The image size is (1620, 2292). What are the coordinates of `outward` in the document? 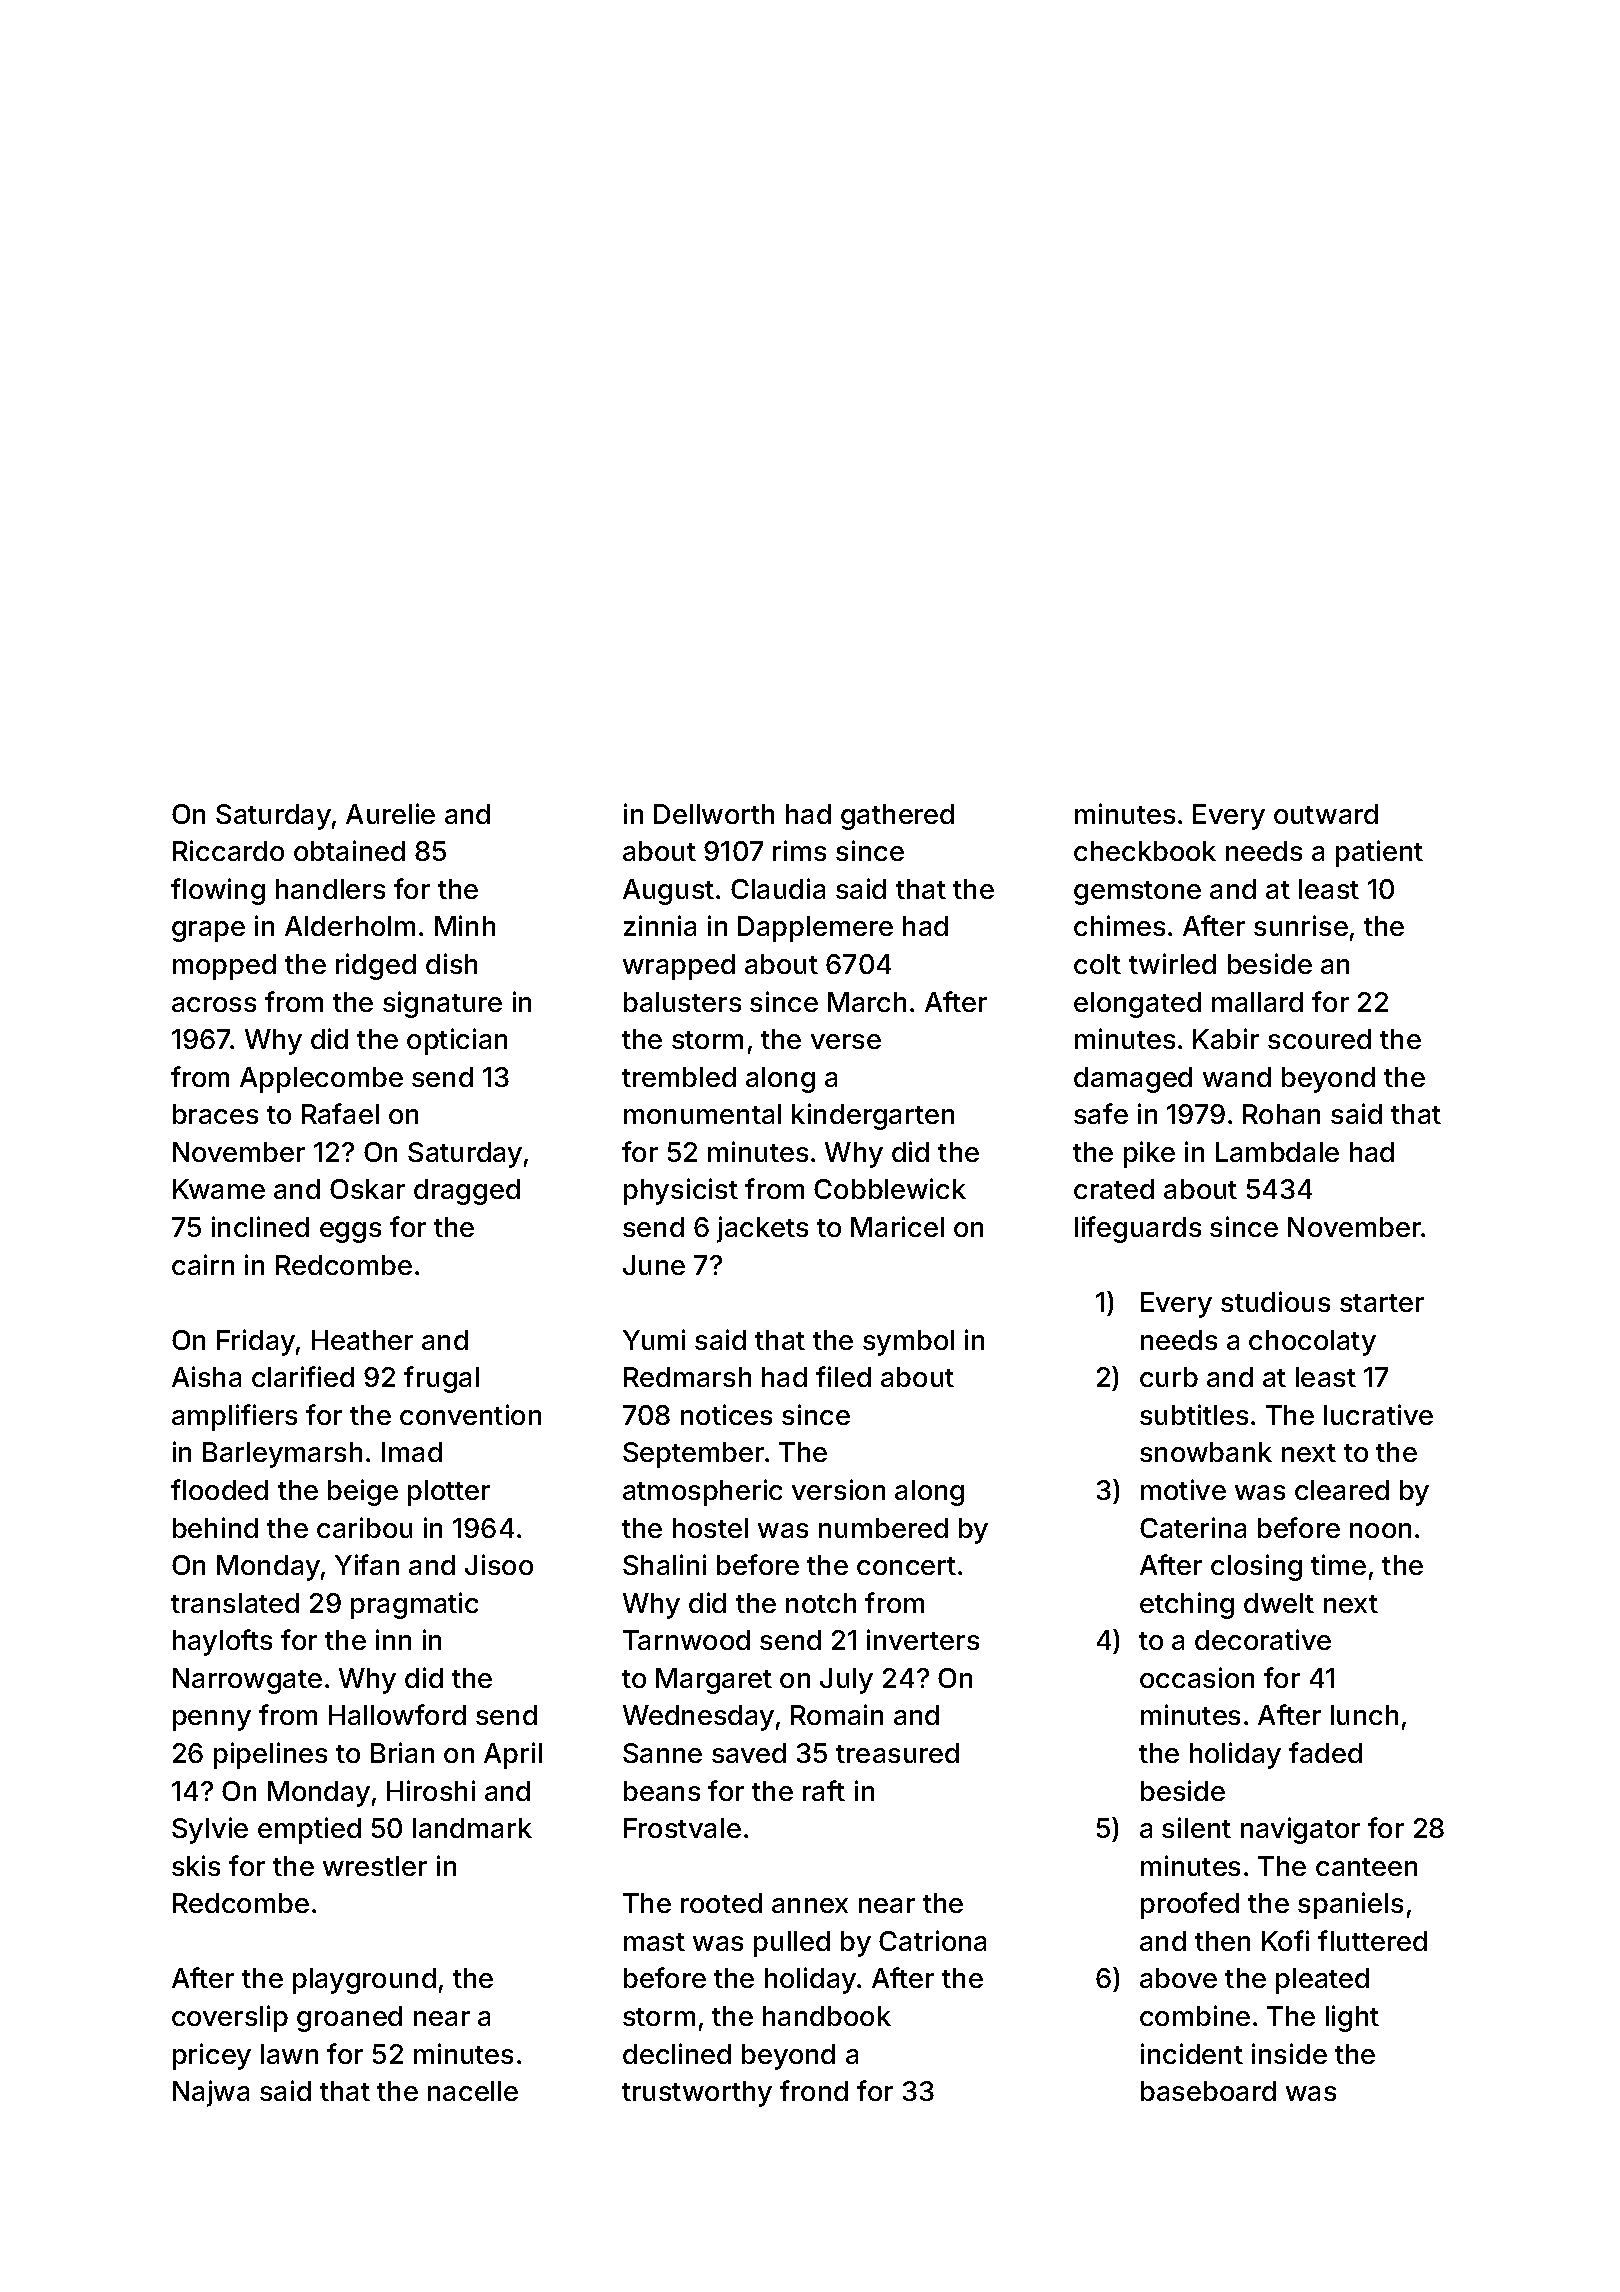 It's located at (1326, 814).
